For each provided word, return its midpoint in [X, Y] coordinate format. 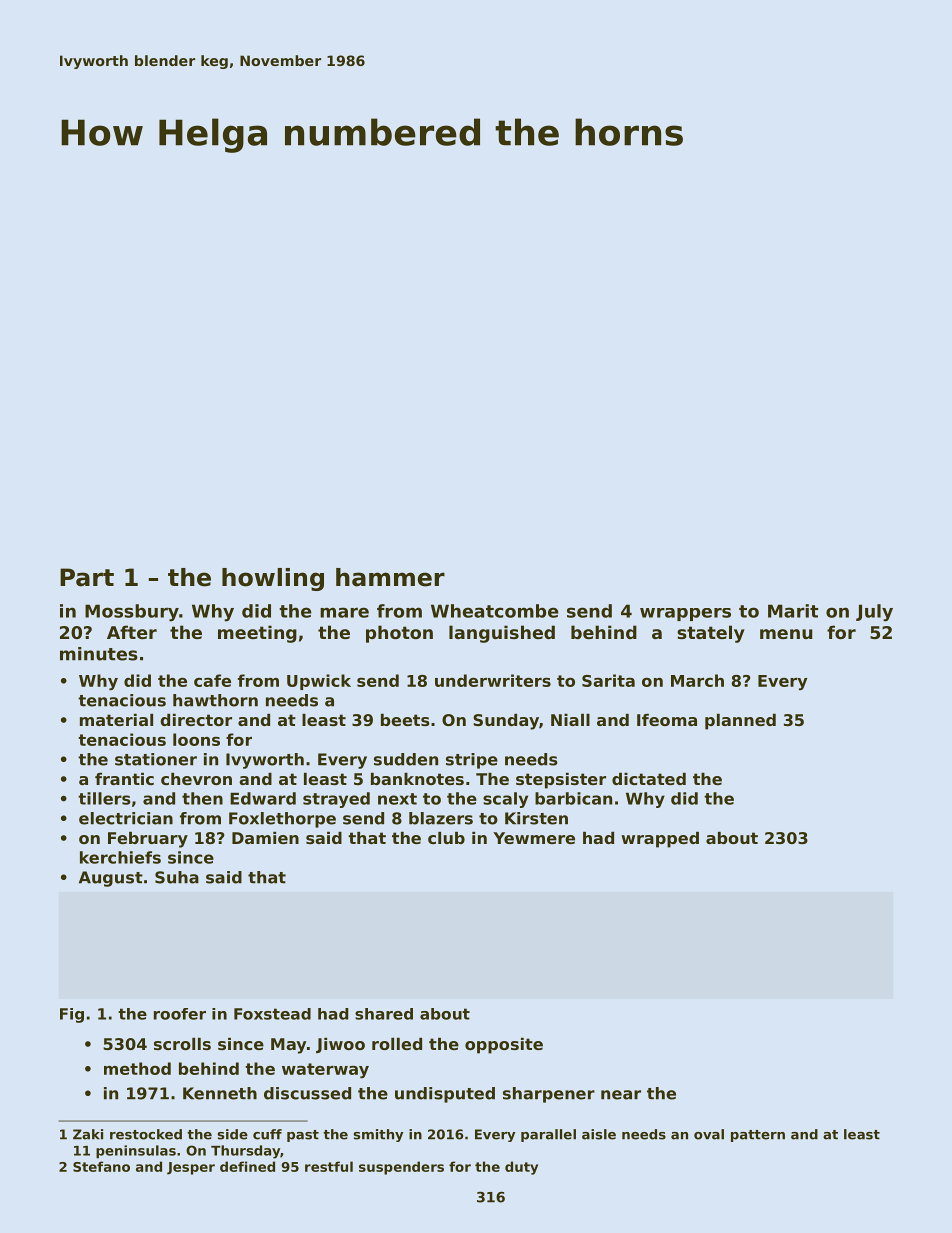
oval [709, 1134]
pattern [758, 1136]
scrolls [182, 1044]
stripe [472, 761]
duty [521, 1168]
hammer [390, 577]
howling [273, 579]
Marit [793, 611]
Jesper [191, 1168]
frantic [124, 779]
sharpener [549, 1095]
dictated [649, 779]
